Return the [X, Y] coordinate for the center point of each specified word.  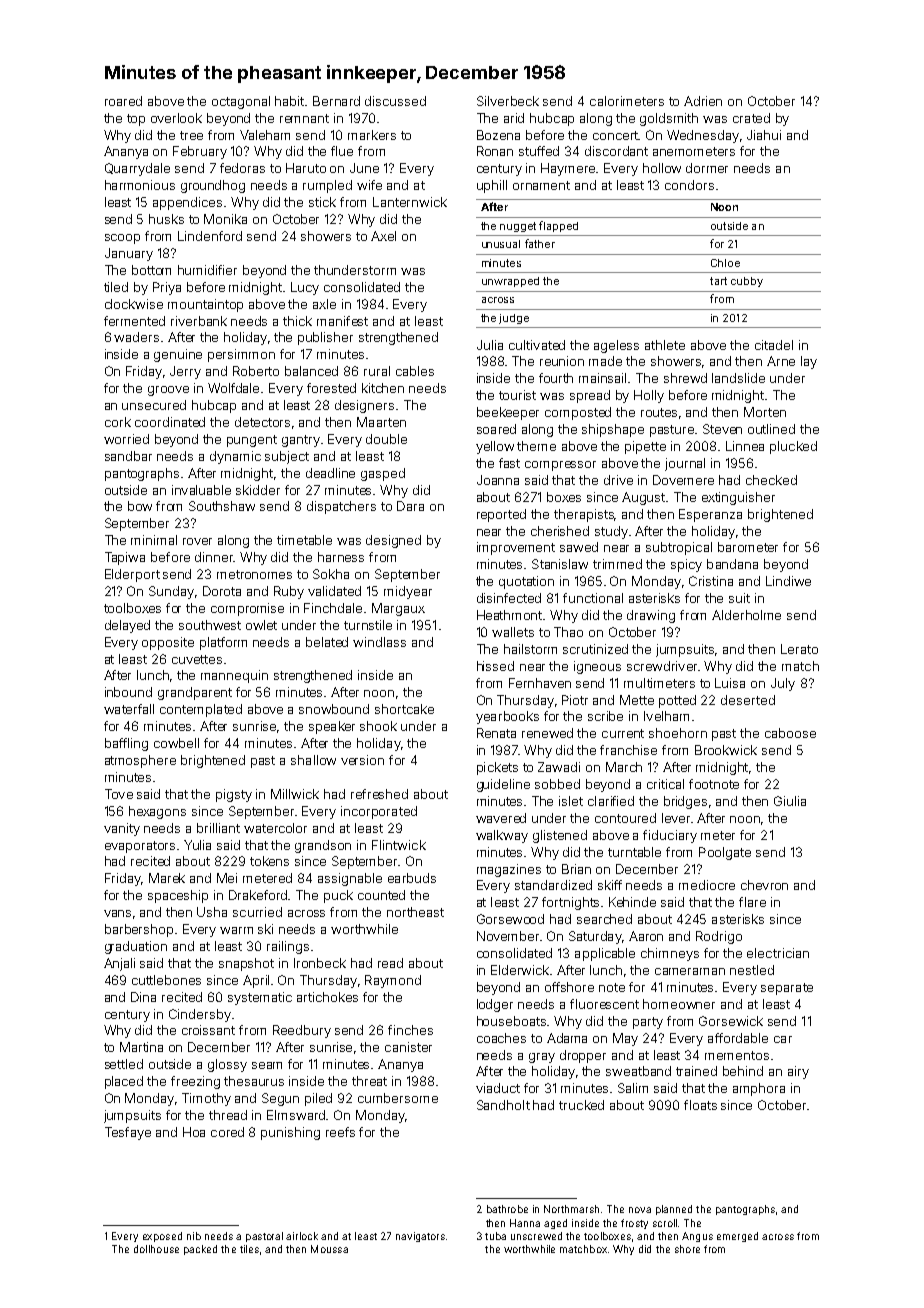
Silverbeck [508, 101]
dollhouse [156, 1249]
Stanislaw [560, 564]
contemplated [201, 710]
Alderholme [746, 615]
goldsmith [669, 119]
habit [290, 101]
